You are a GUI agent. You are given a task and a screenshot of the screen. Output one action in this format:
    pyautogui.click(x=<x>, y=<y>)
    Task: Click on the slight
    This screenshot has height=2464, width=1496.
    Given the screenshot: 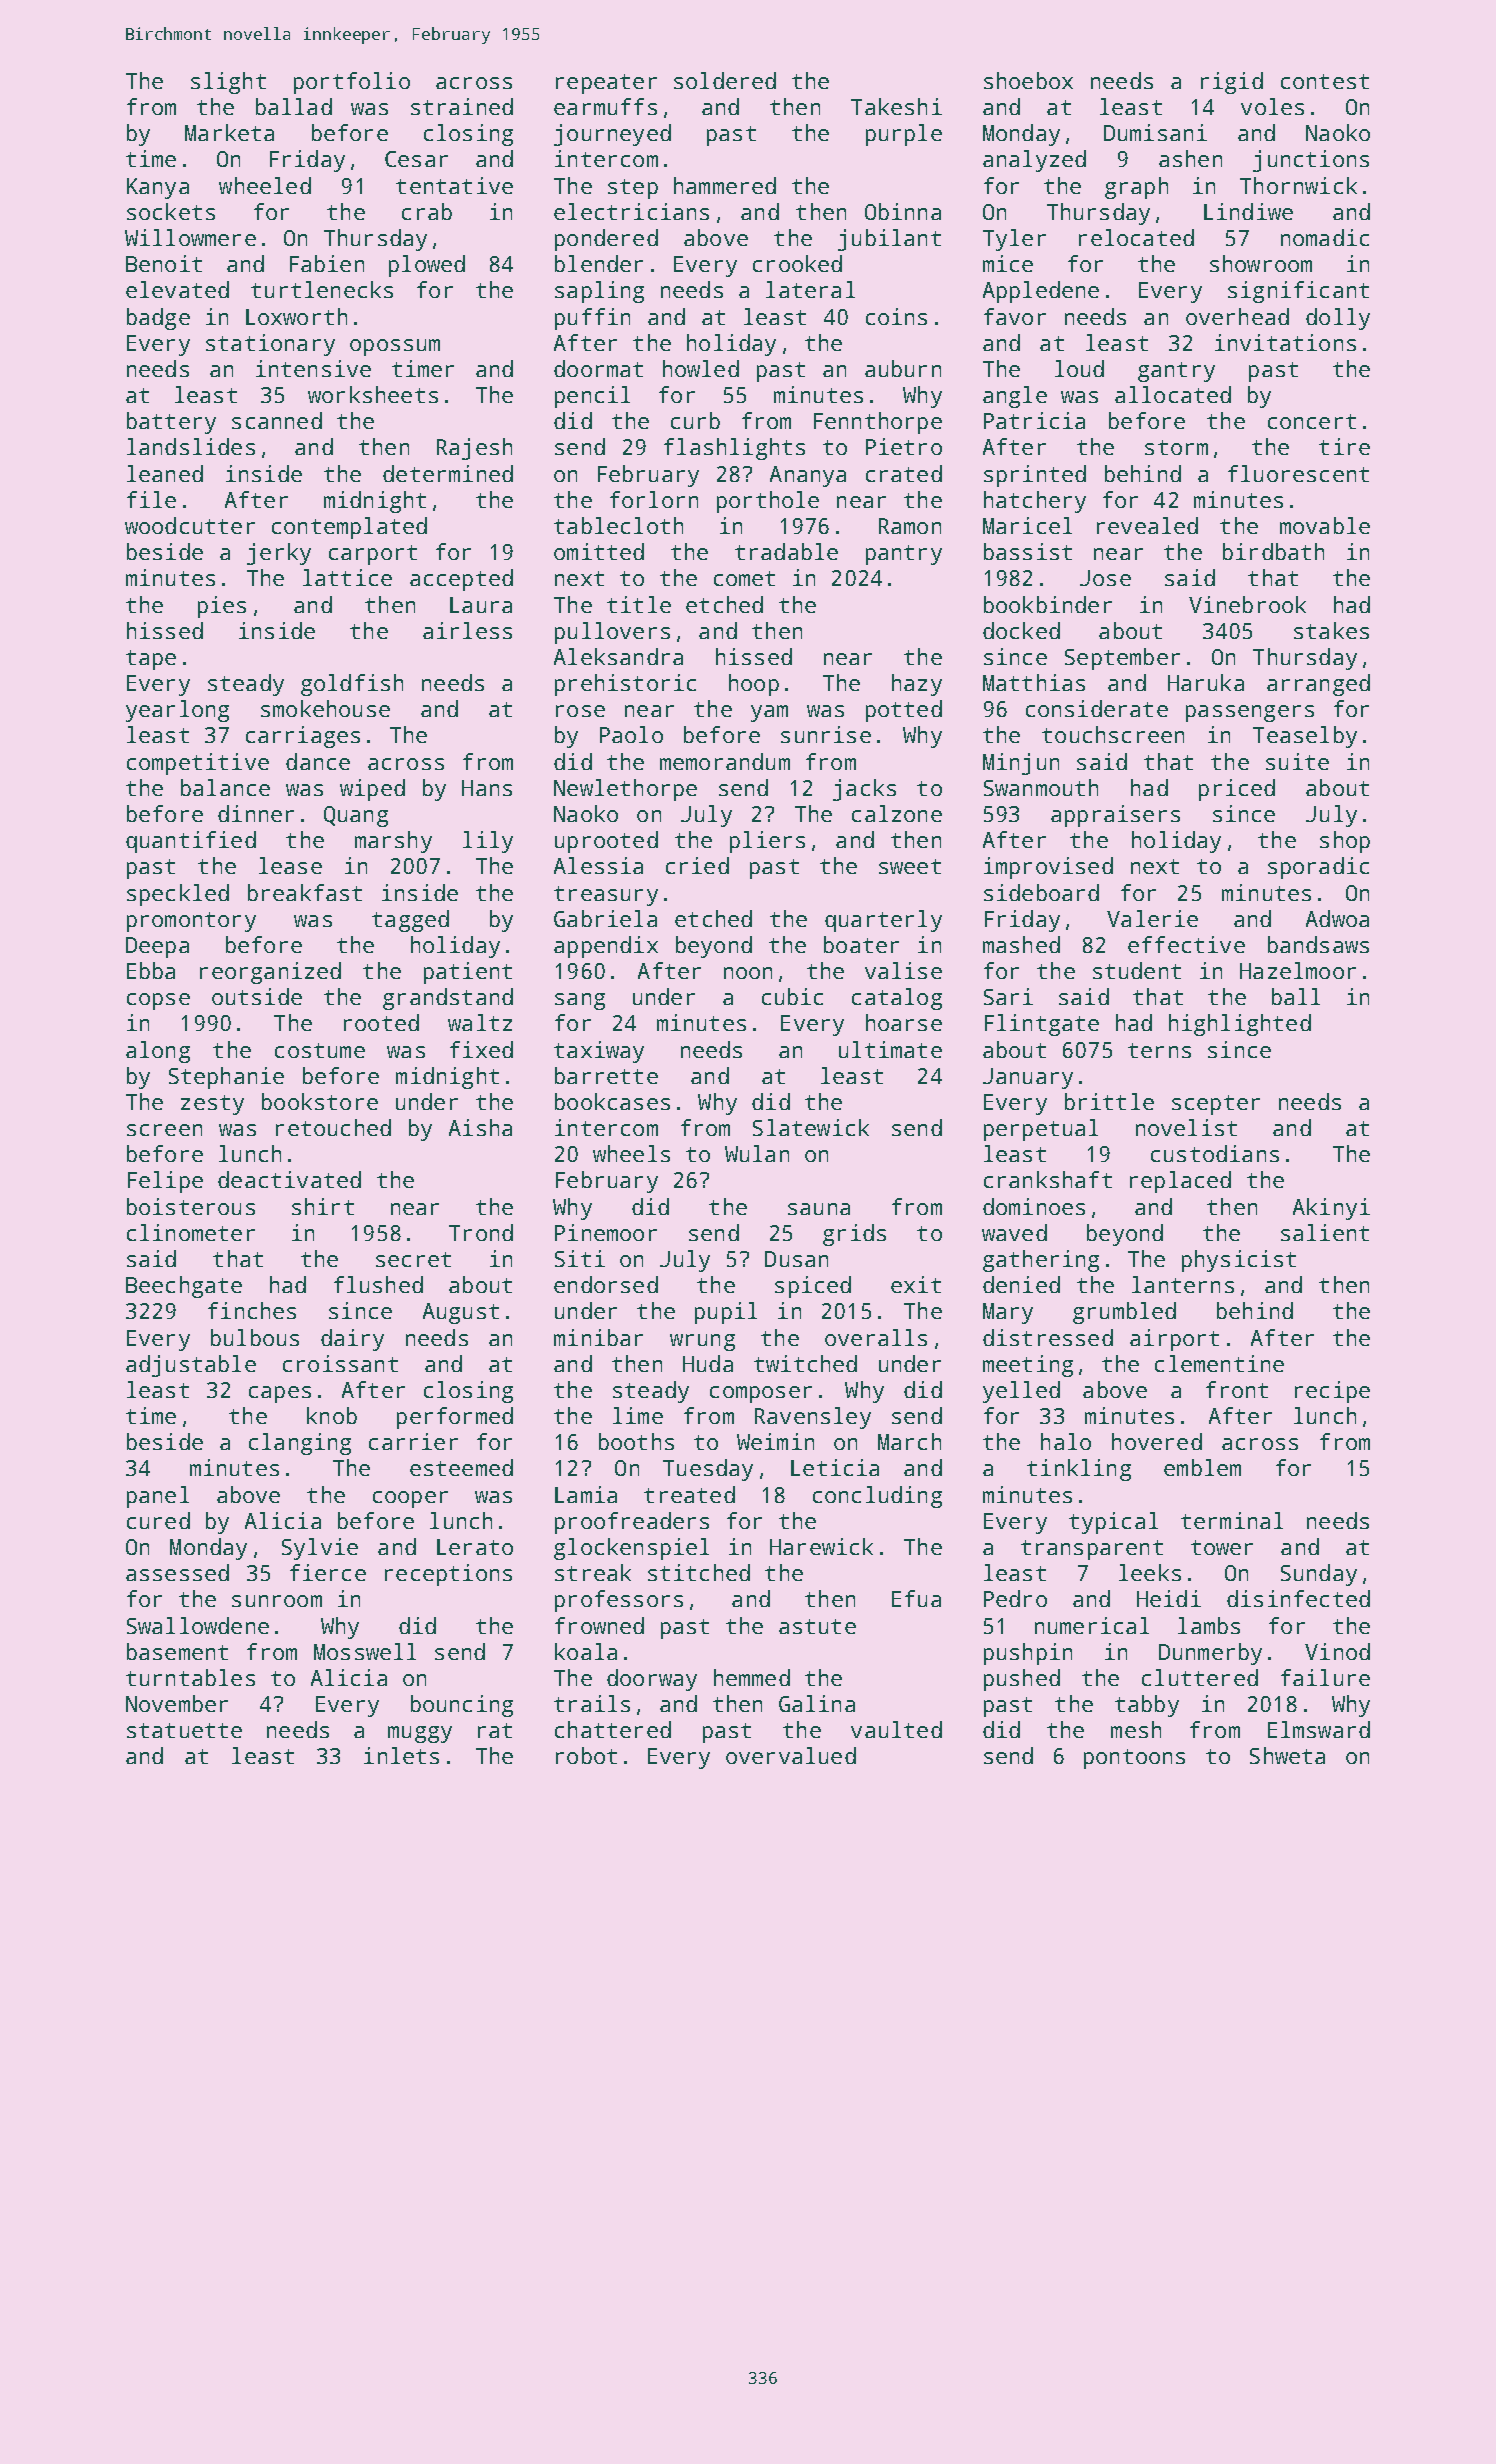 What is the action you would take?
    pyautogui.click(x=228, y=83)
